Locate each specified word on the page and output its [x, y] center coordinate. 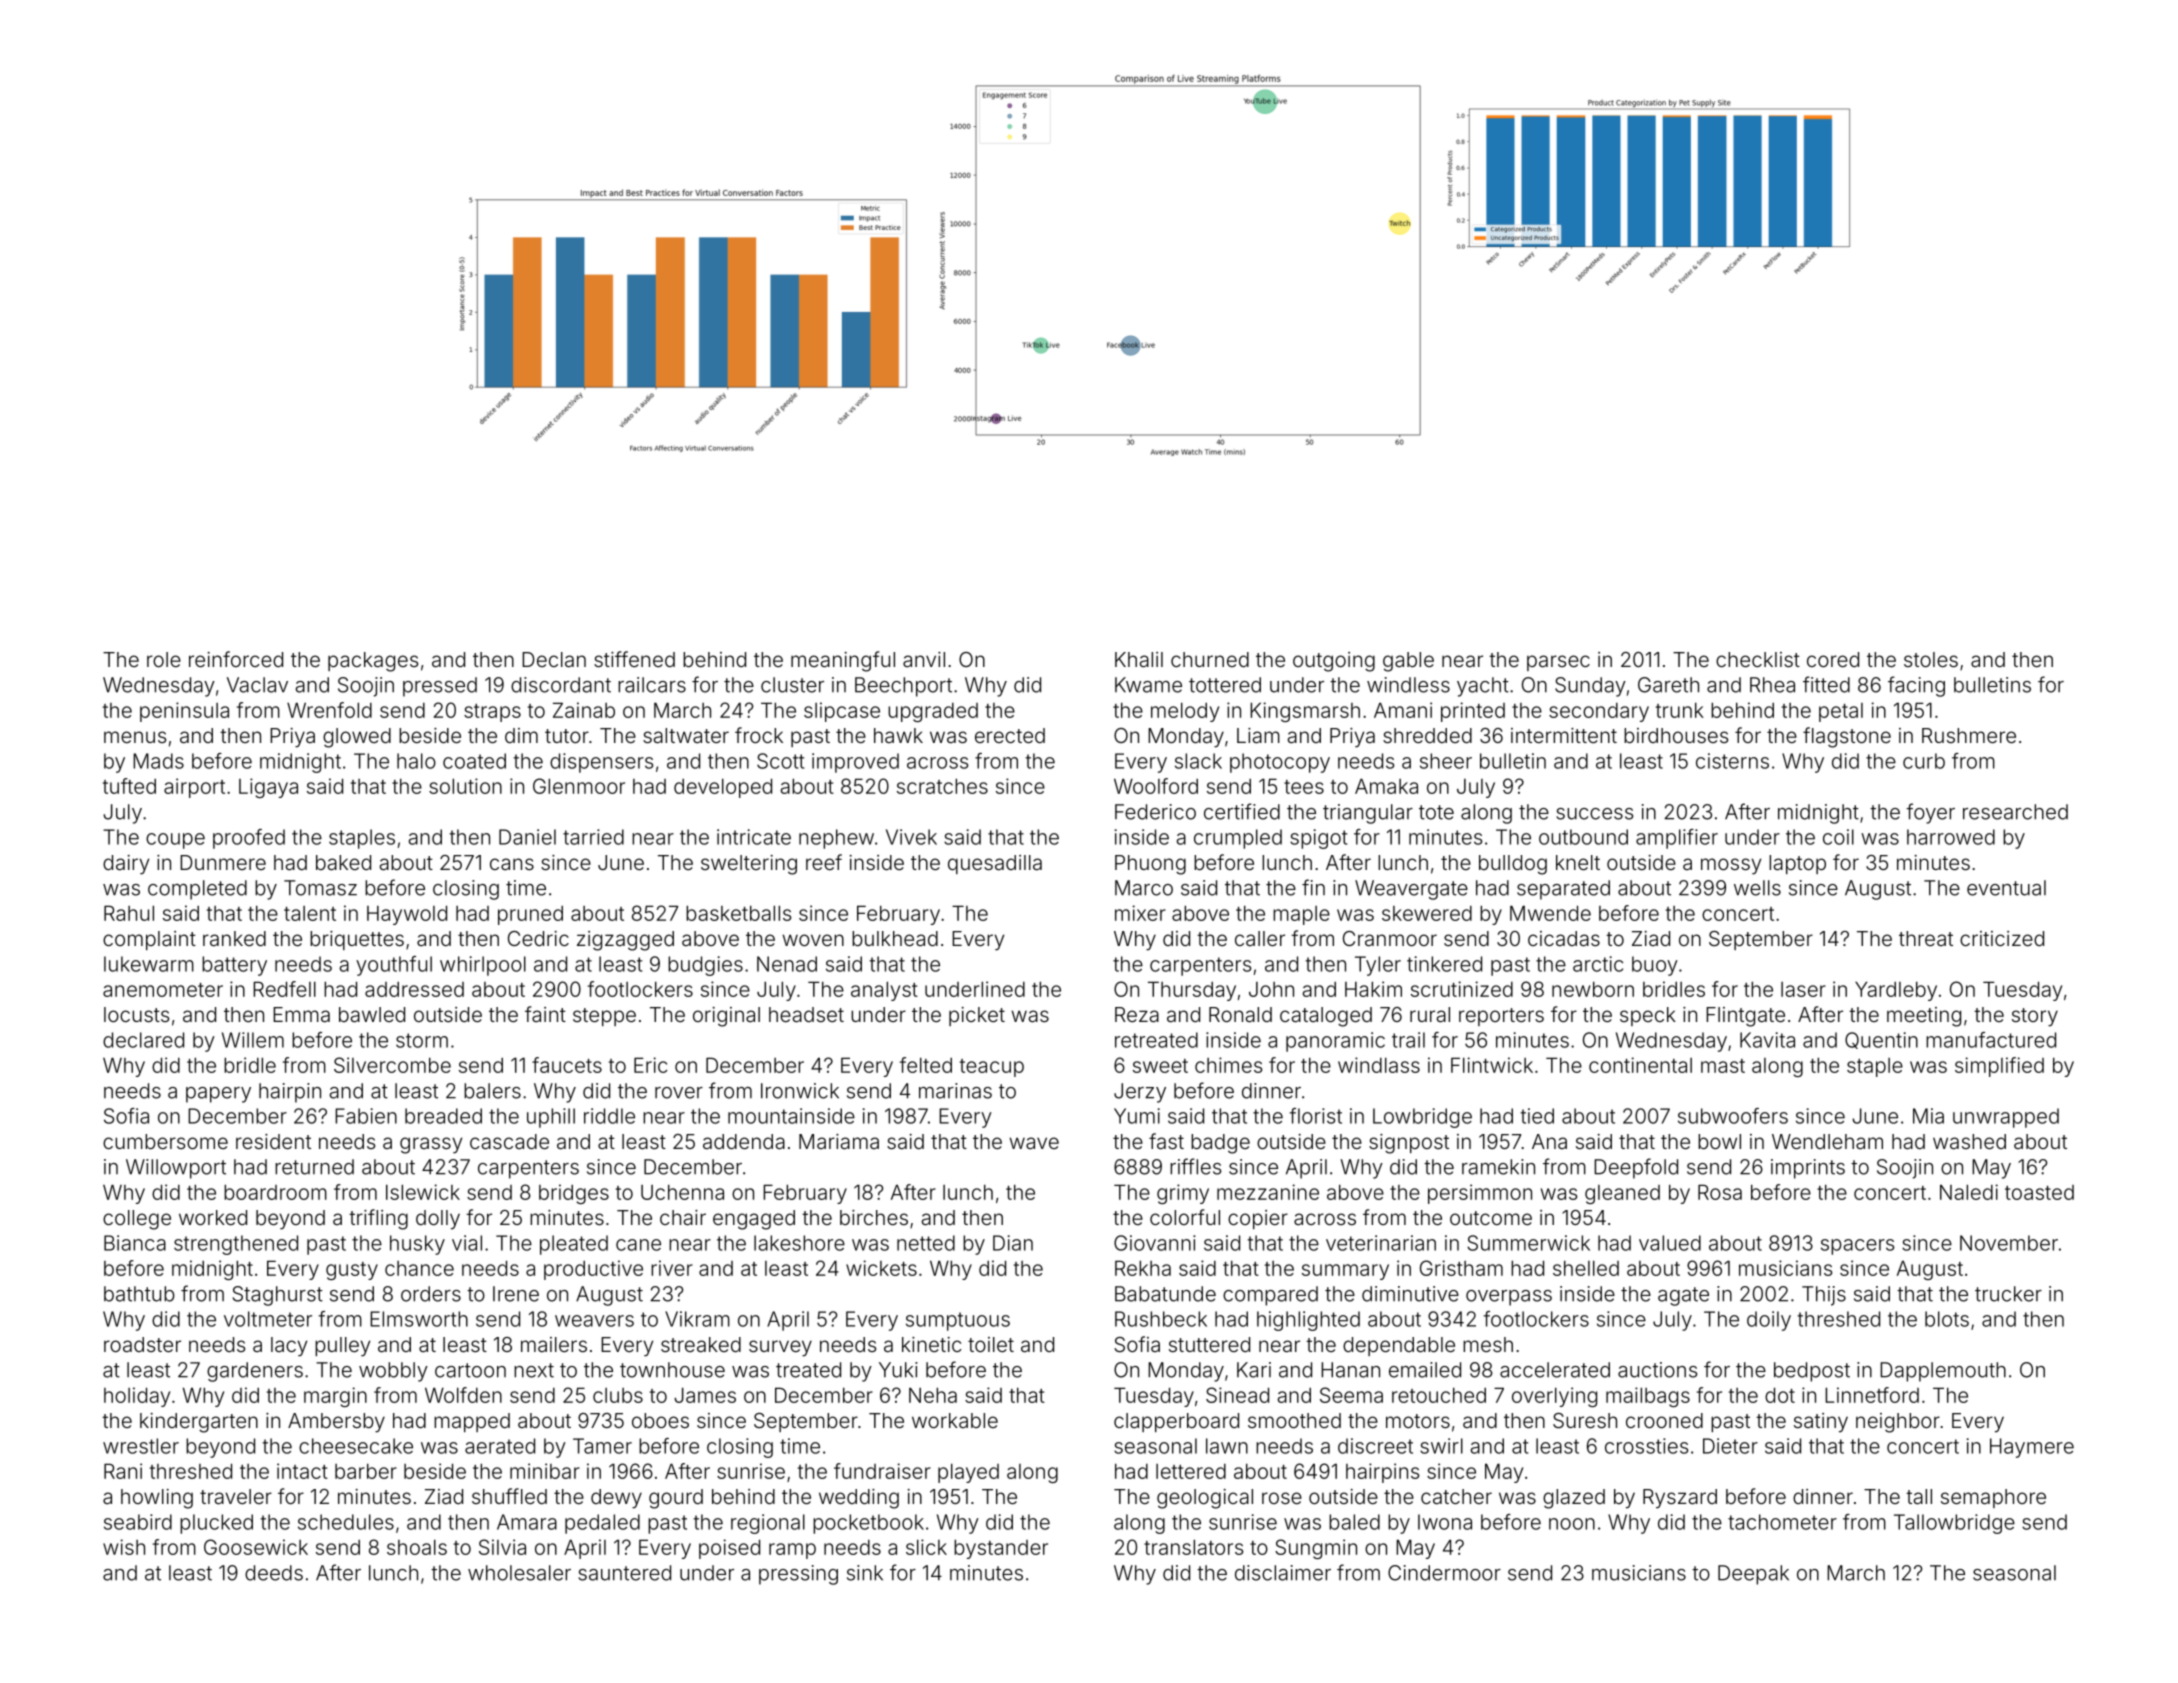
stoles [1931, 659]
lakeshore [799, 1243]
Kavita [1767, 1040]
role [164, 659]
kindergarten [199, 1423]
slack [1198, 761]
